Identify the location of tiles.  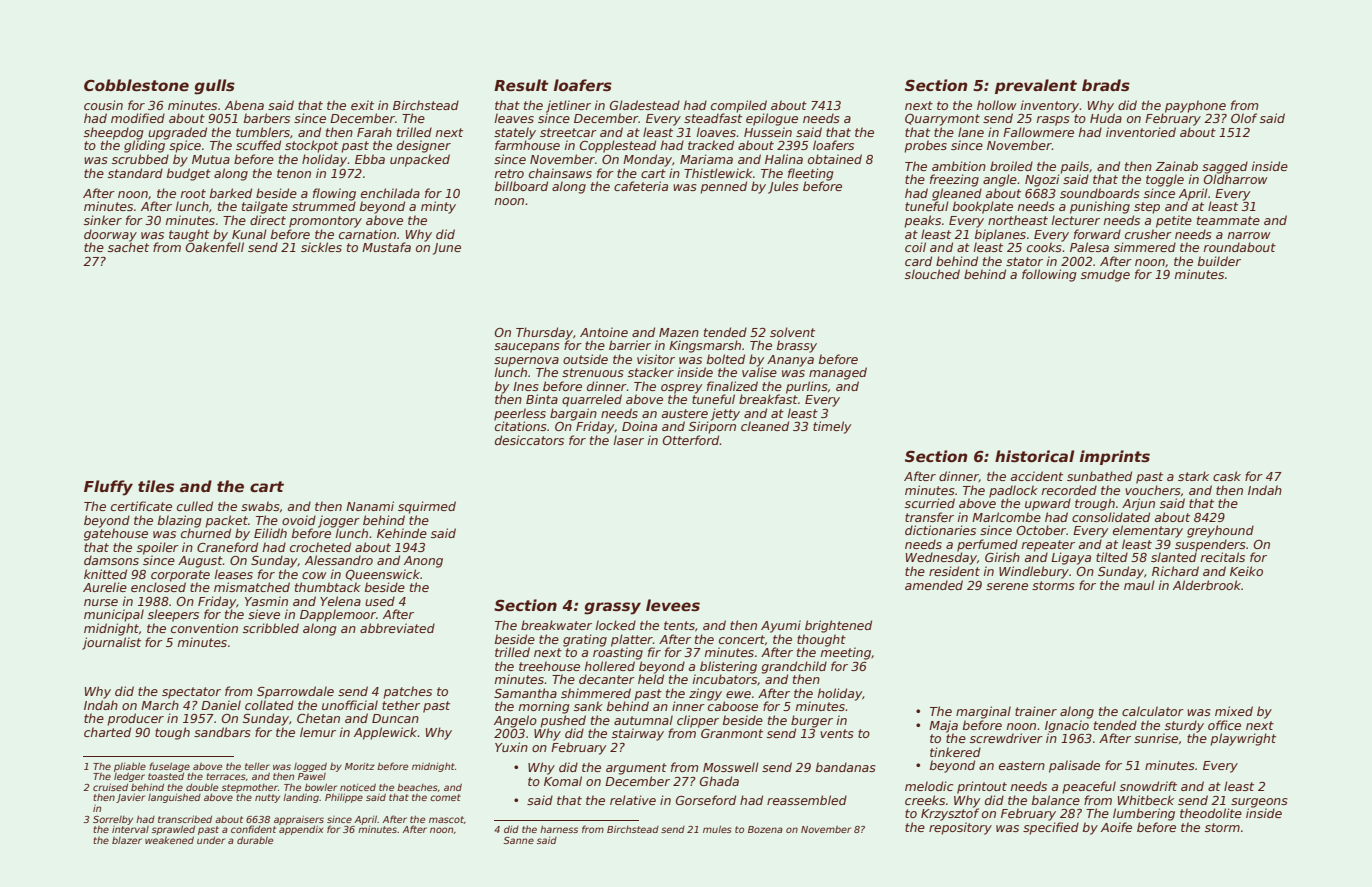
(156, 486).
